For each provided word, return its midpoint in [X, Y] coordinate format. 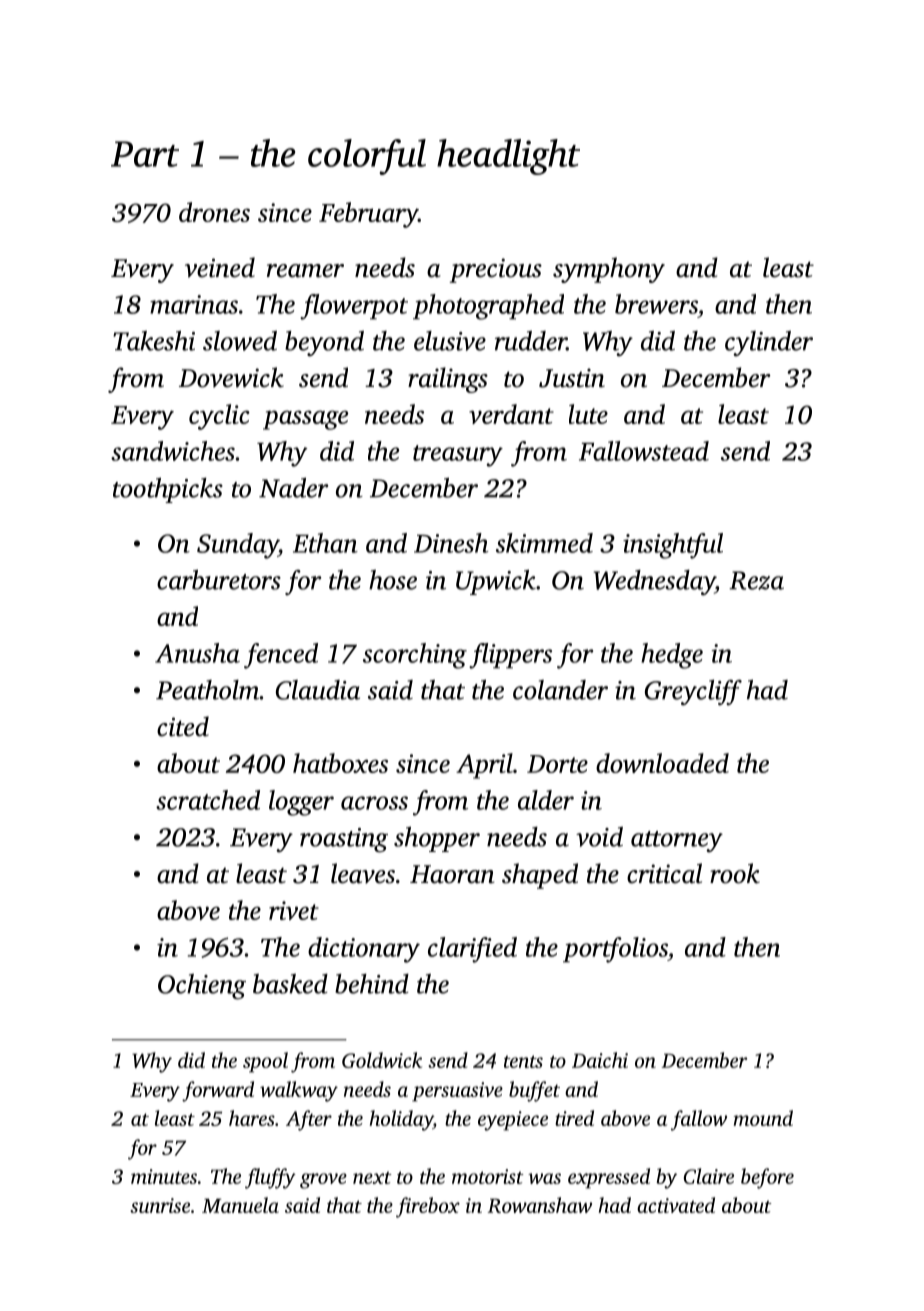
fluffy [270, 1178]
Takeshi [154, 341]
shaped [540, 876]
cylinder [769, 343]
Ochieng [202, 987]
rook [735, 873]
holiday [401, 1120]
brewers [656, 304]
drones [214, 212]
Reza [756, 580]
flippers [510, 656]
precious [496, 270]
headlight [508, 157]
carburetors [219, 580]
